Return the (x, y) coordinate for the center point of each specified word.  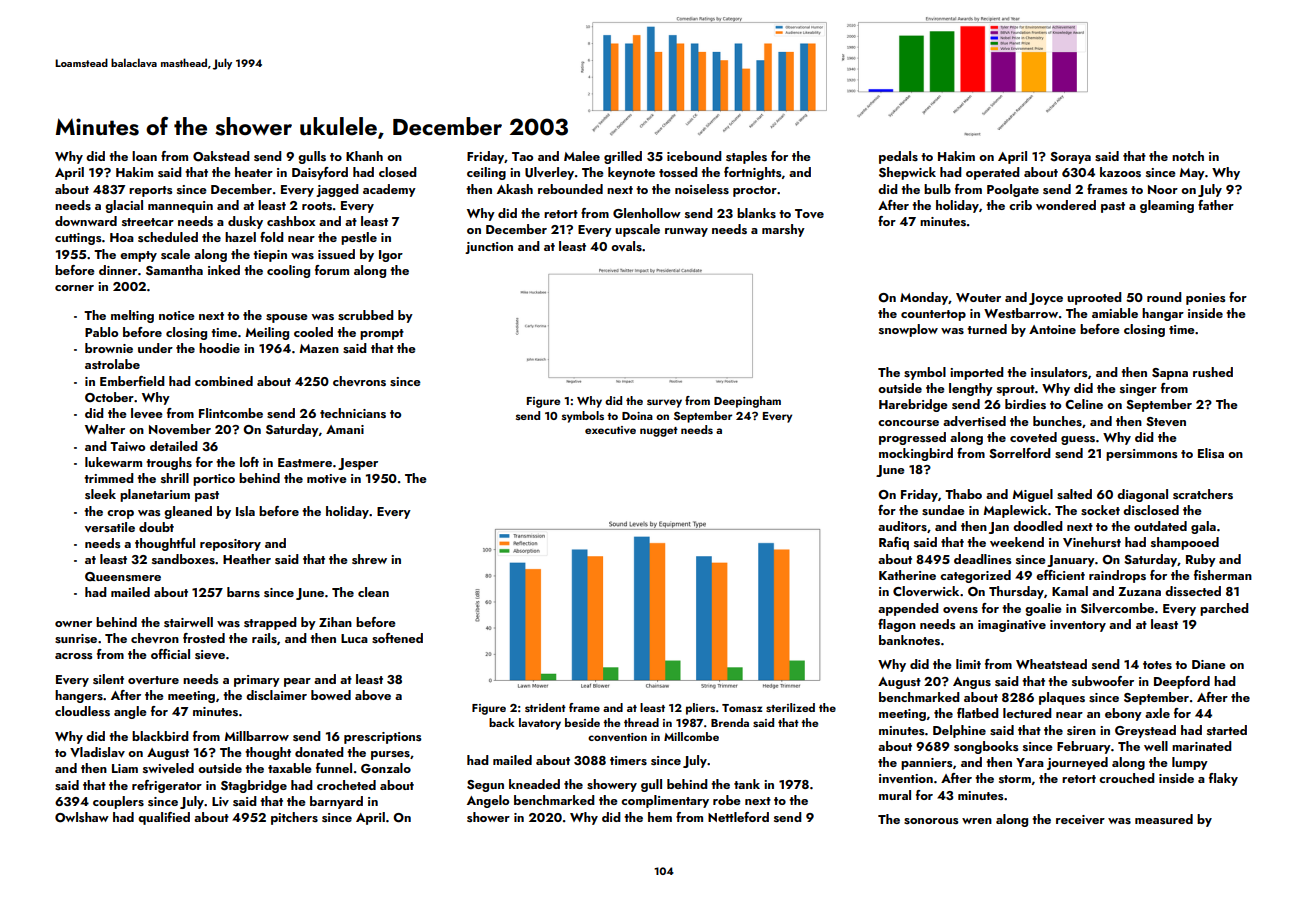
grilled (623, 157)
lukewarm (113, 462)
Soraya (1070, 158)
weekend (1017, 542)
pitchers (294, 818)
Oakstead (221, 156)
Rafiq (894, 543)
